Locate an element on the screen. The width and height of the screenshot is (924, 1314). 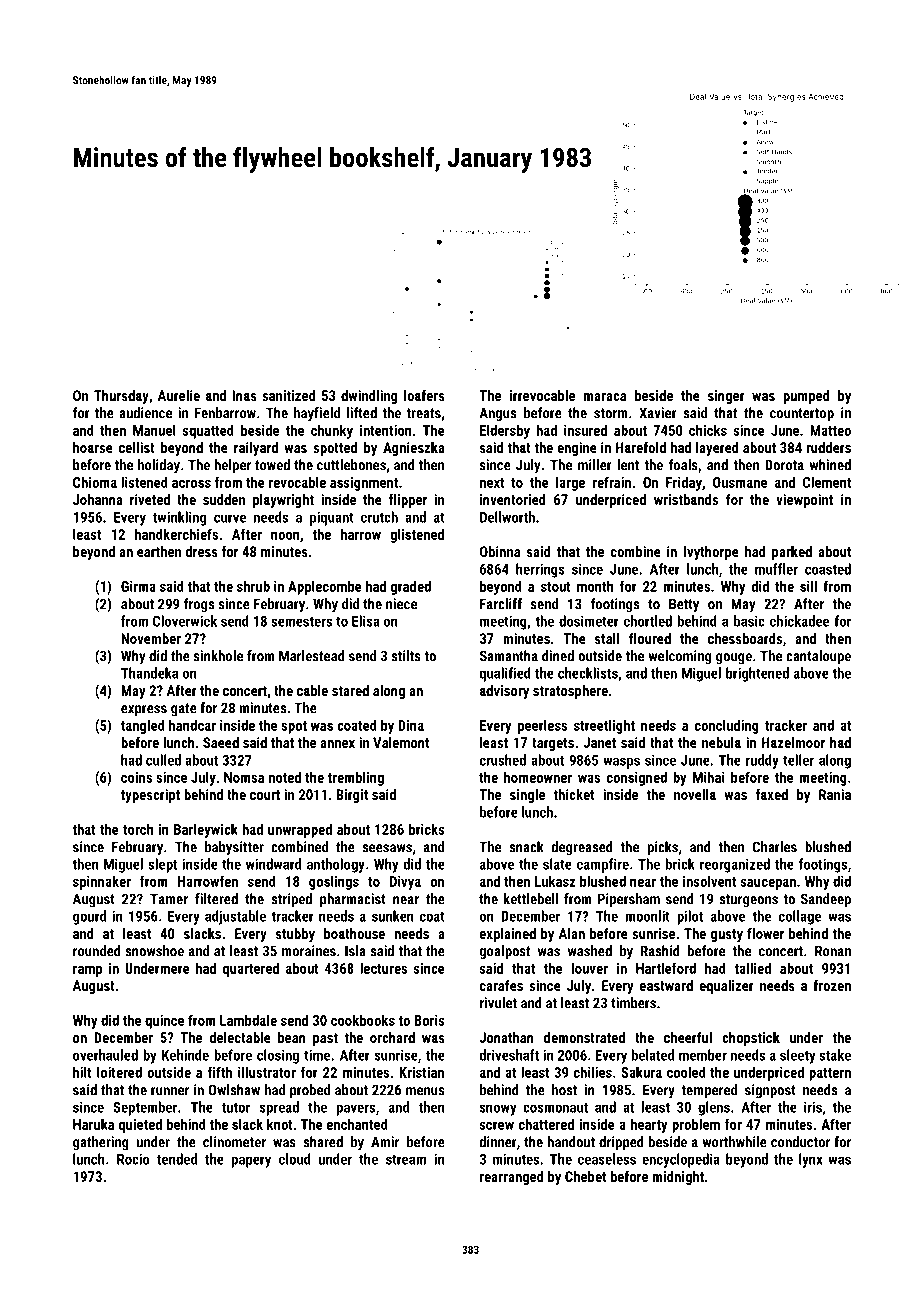
Harefold is located at coordinates (641, 447).
